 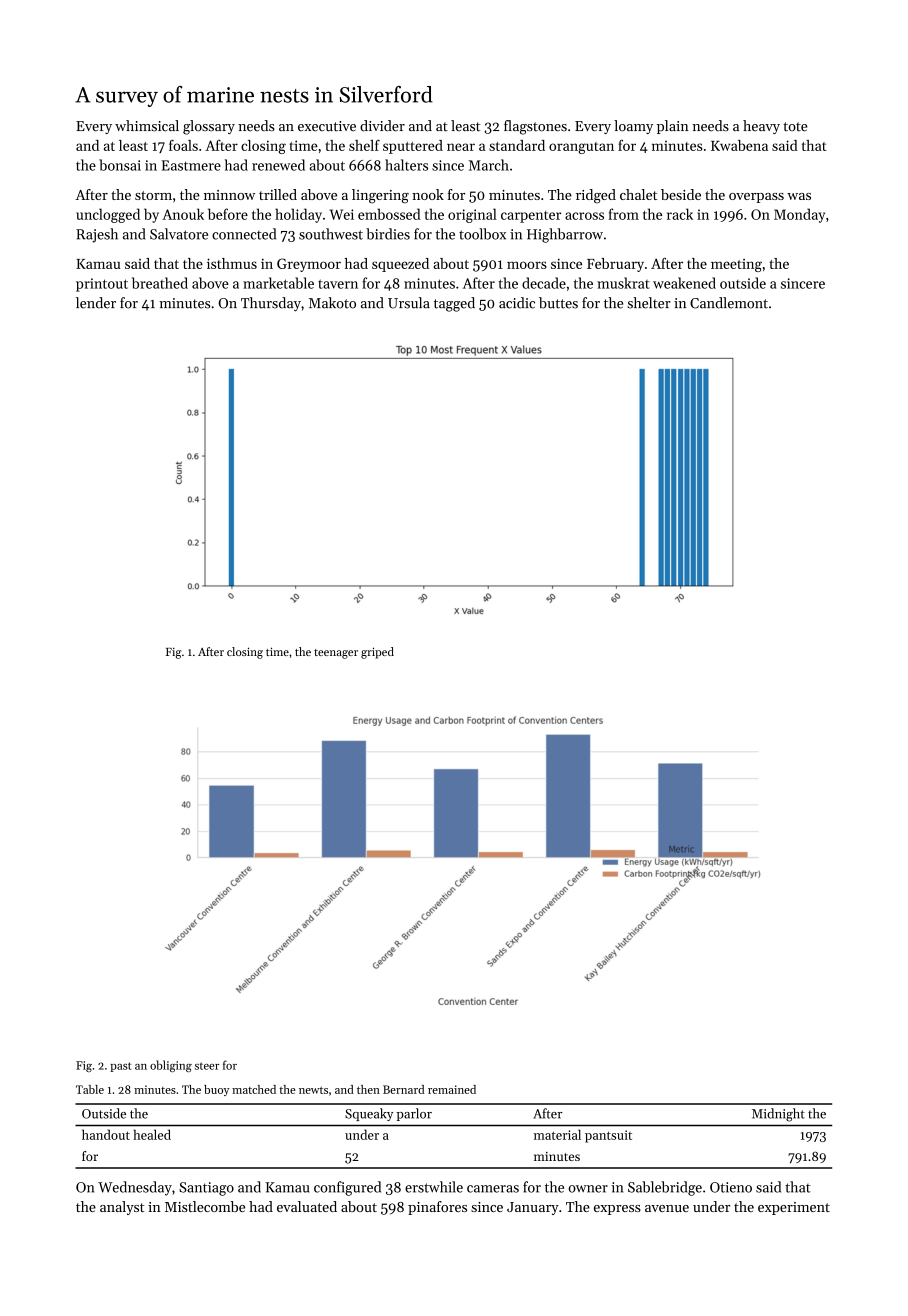 I want to click on Ursula, so click(x=409, y=303).
